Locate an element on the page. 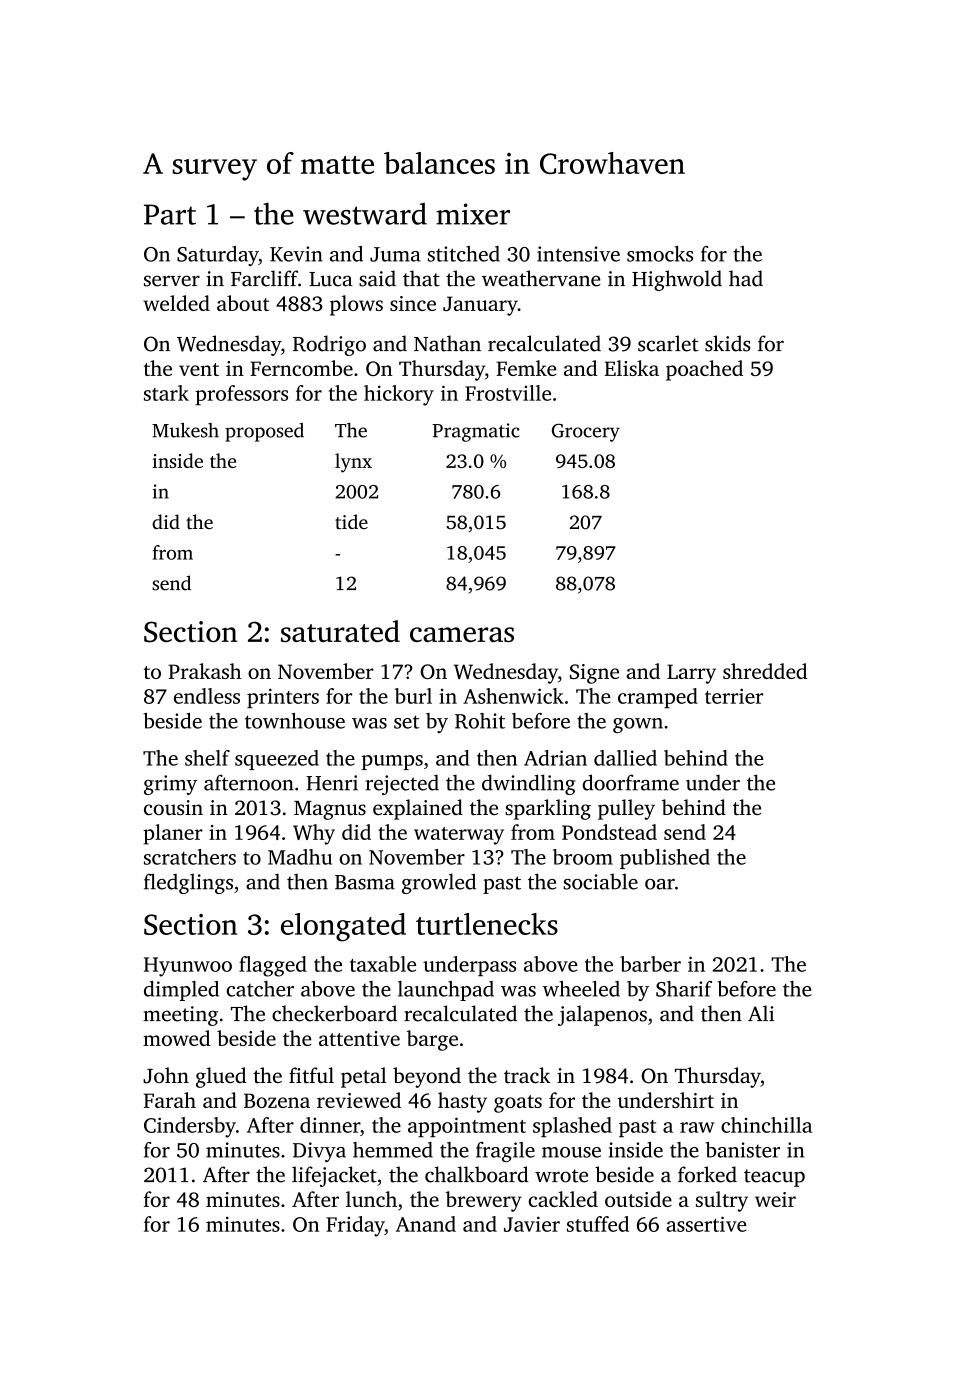  Prakash is located at coordinates (204, 671).
